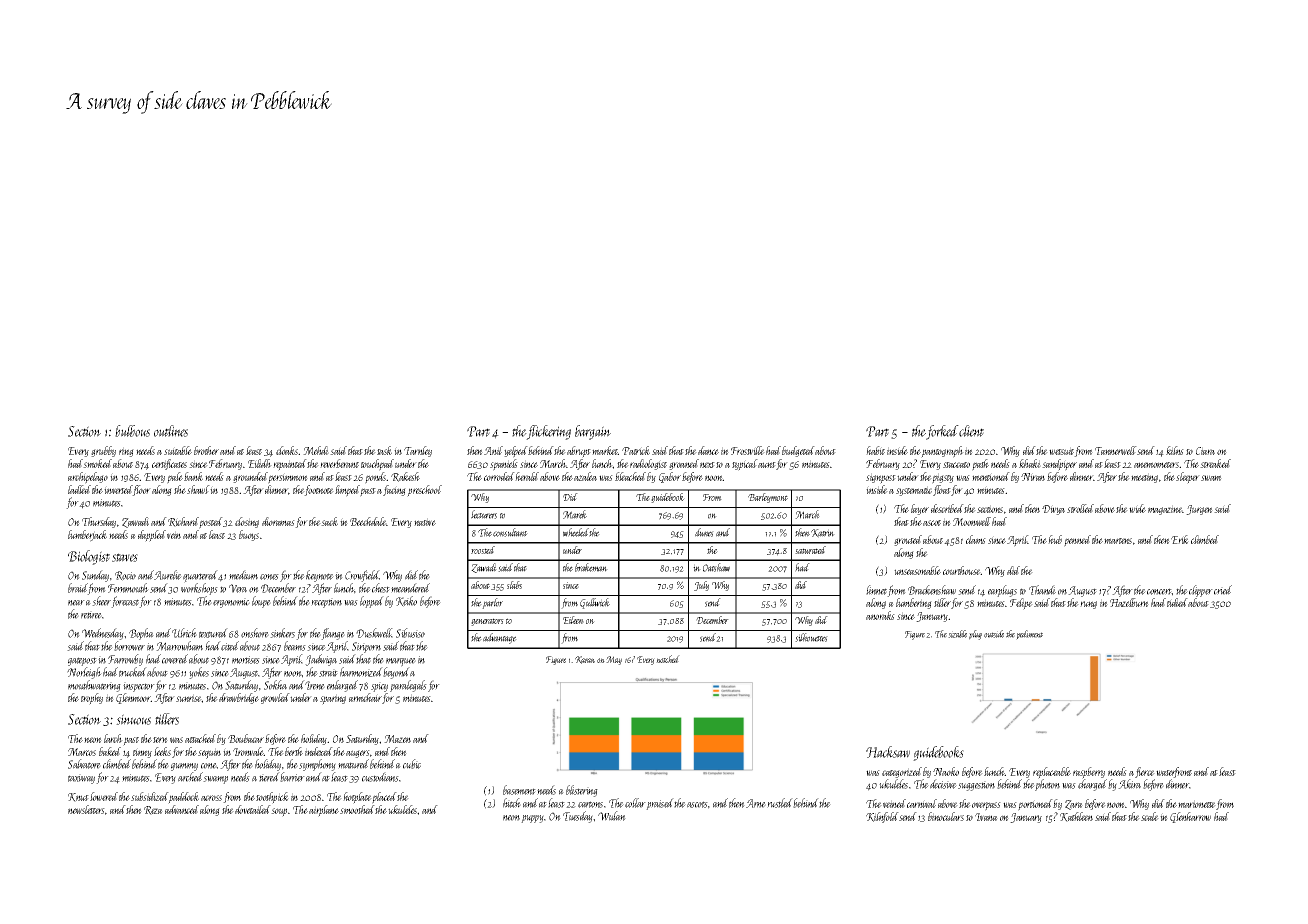 The height and width of the screenshot is (924, 1308). I want to click on smoothed, so click(357, 809).
